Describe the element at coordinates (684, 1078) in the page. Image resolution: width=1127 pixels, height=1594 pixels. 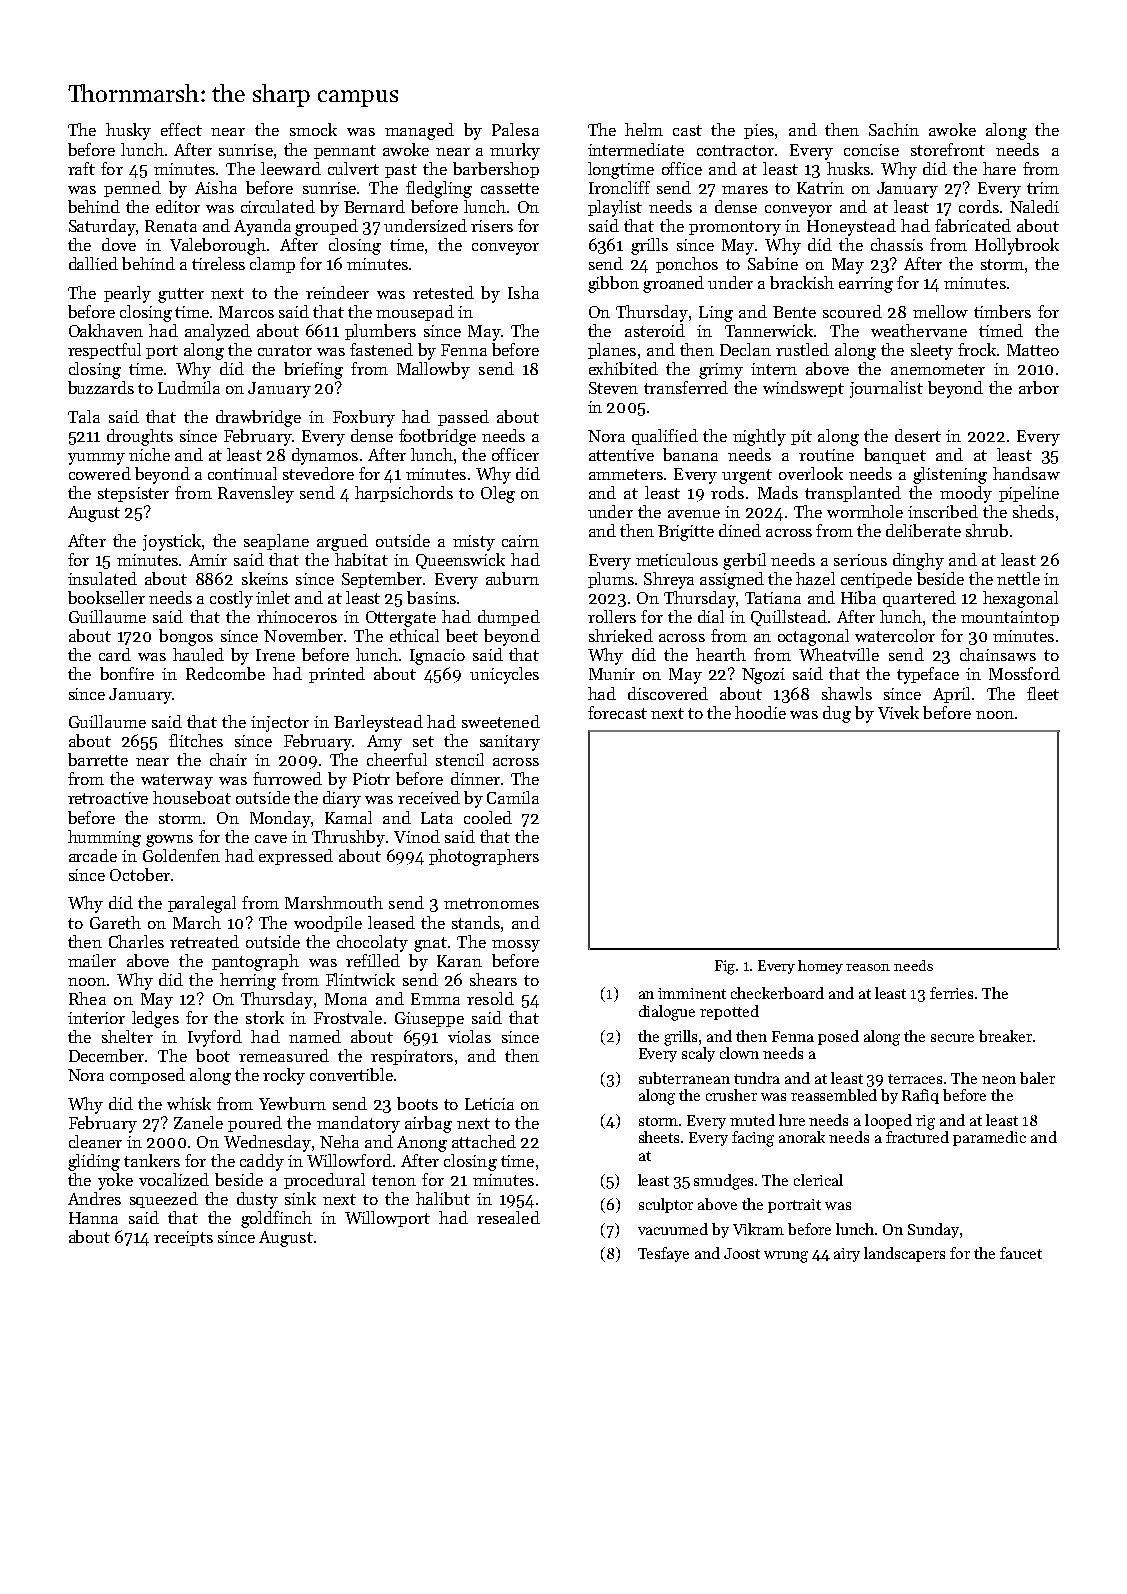
I see `subterranean` at that location.
